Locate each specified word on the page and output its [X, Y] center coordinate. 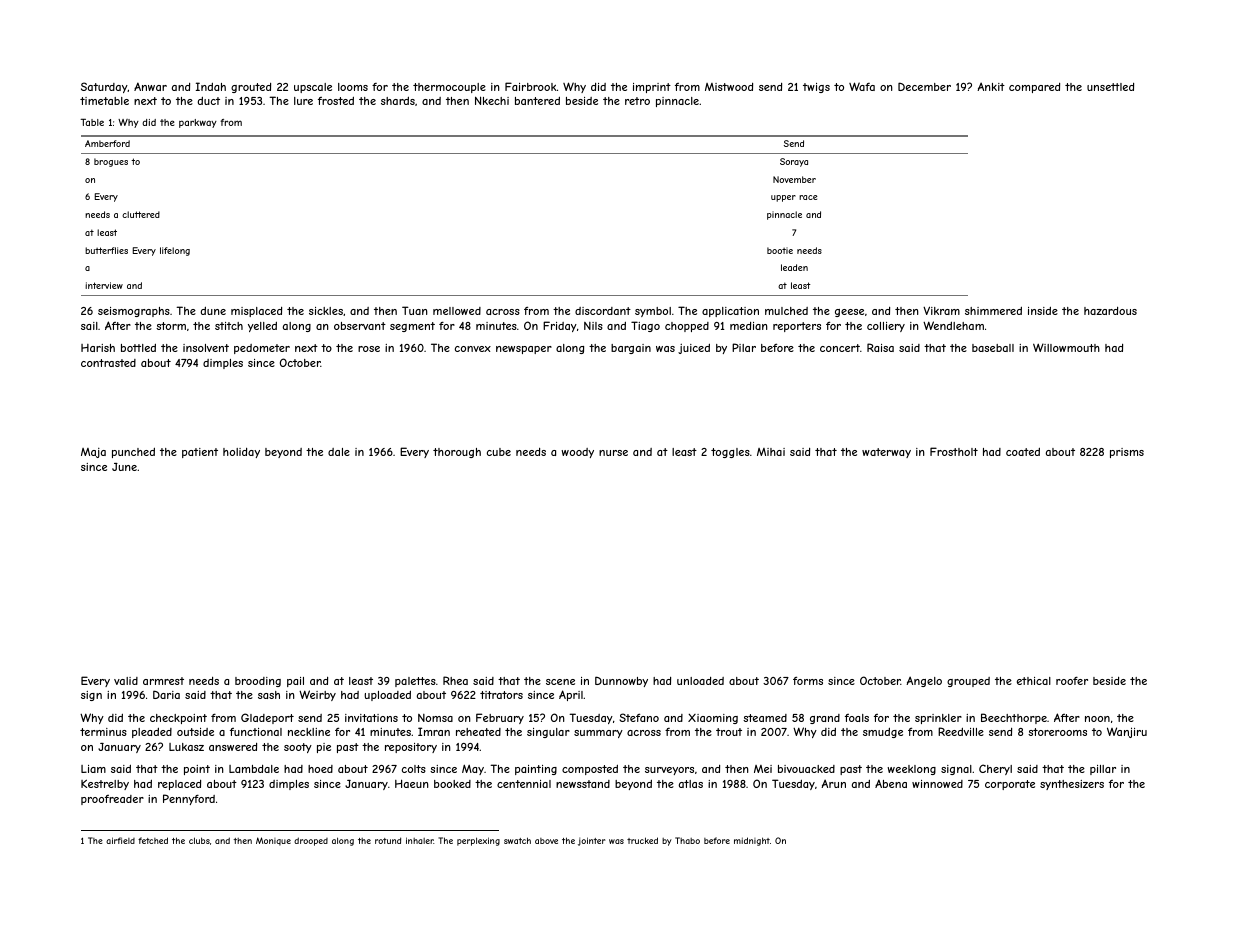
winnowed [937, 784]
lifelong [175, 251]
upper [783, 198]
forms [808, 680]
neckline [309, 732]
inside [1043, 311]
